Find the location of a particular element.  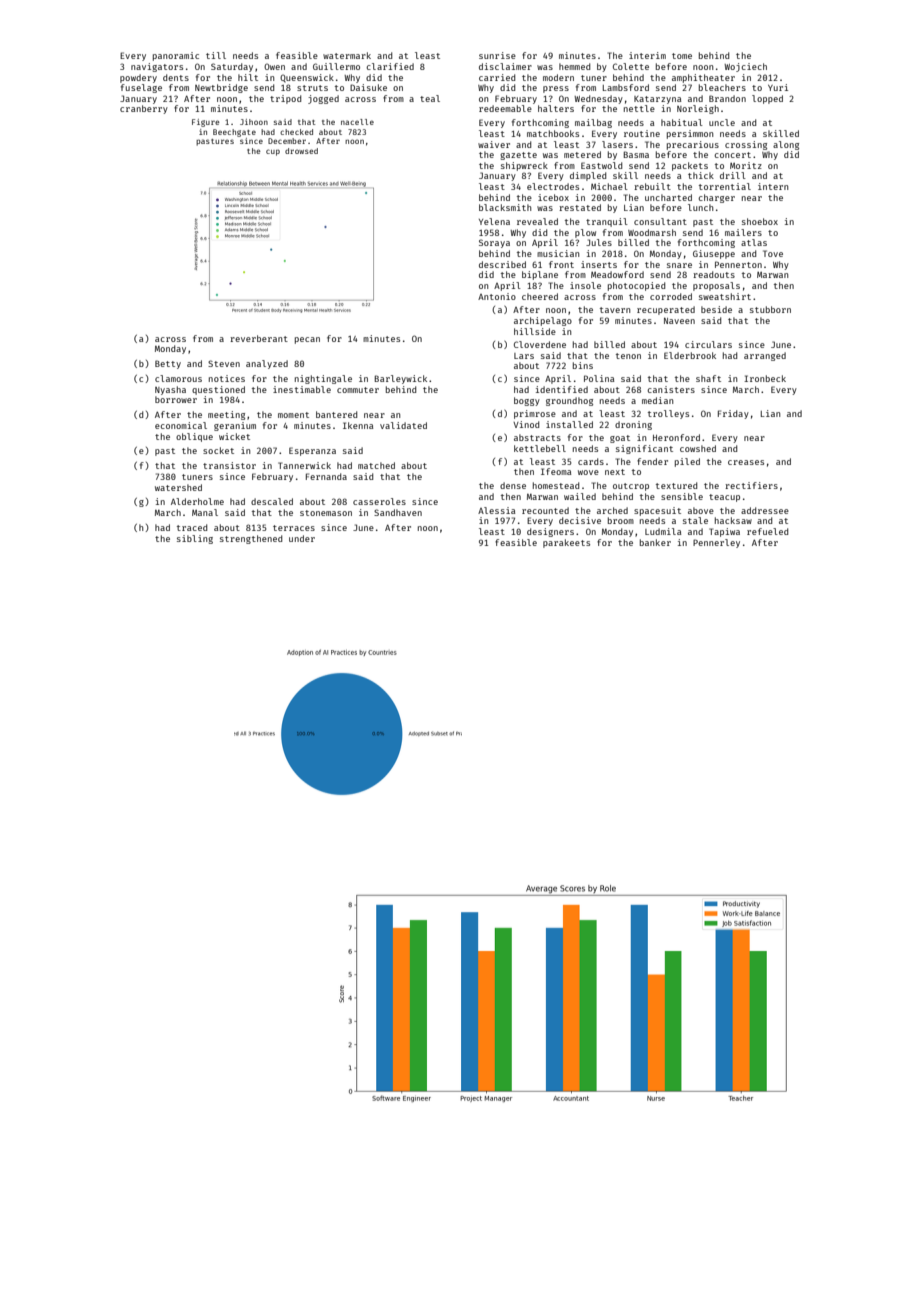

tome is located at coordinates (682, 56).
